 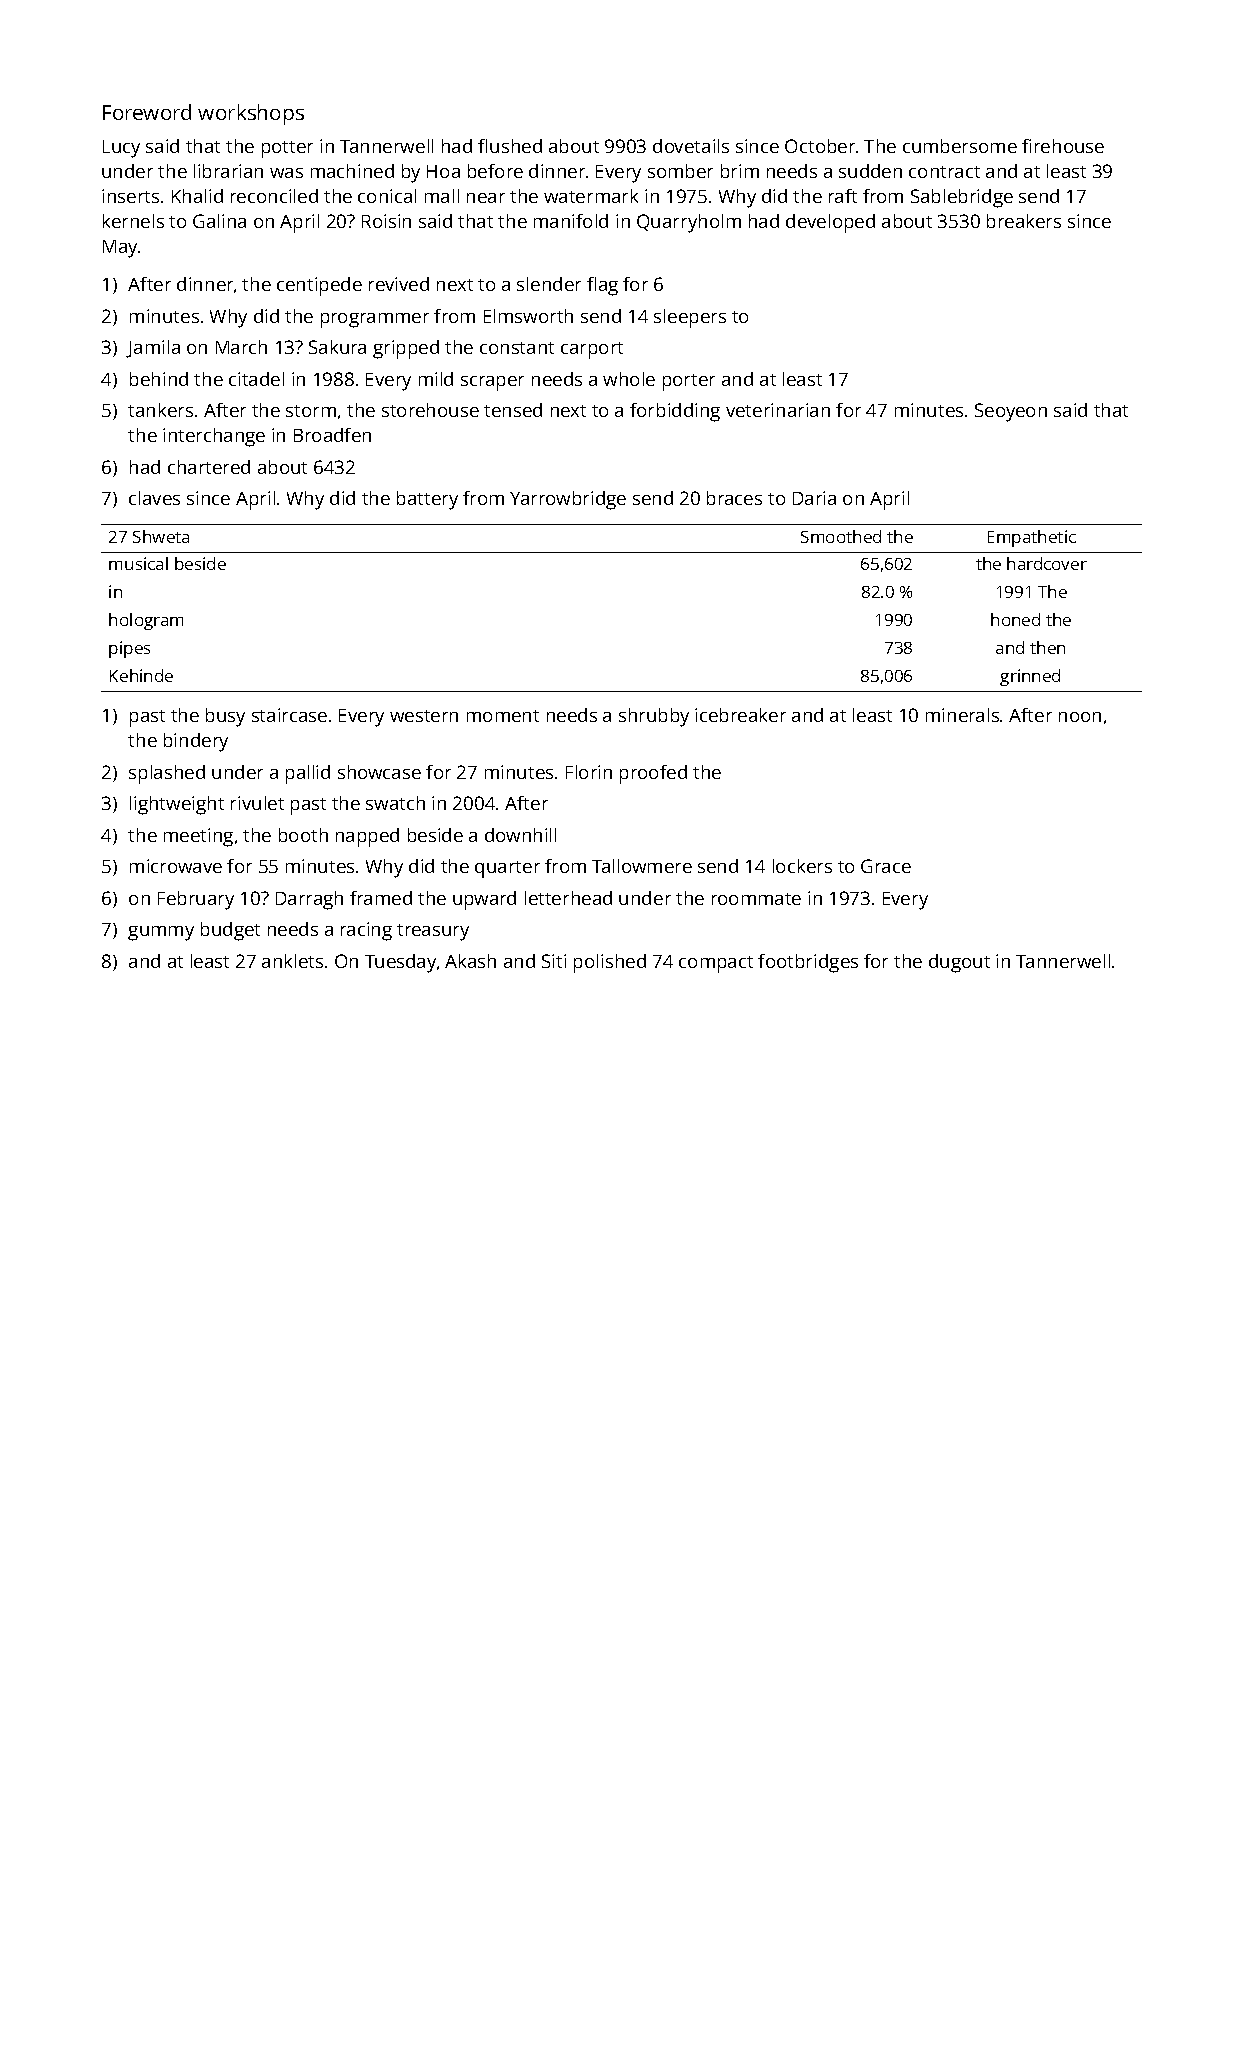 I want to click on grinned, so click(x=1030, y=677).
